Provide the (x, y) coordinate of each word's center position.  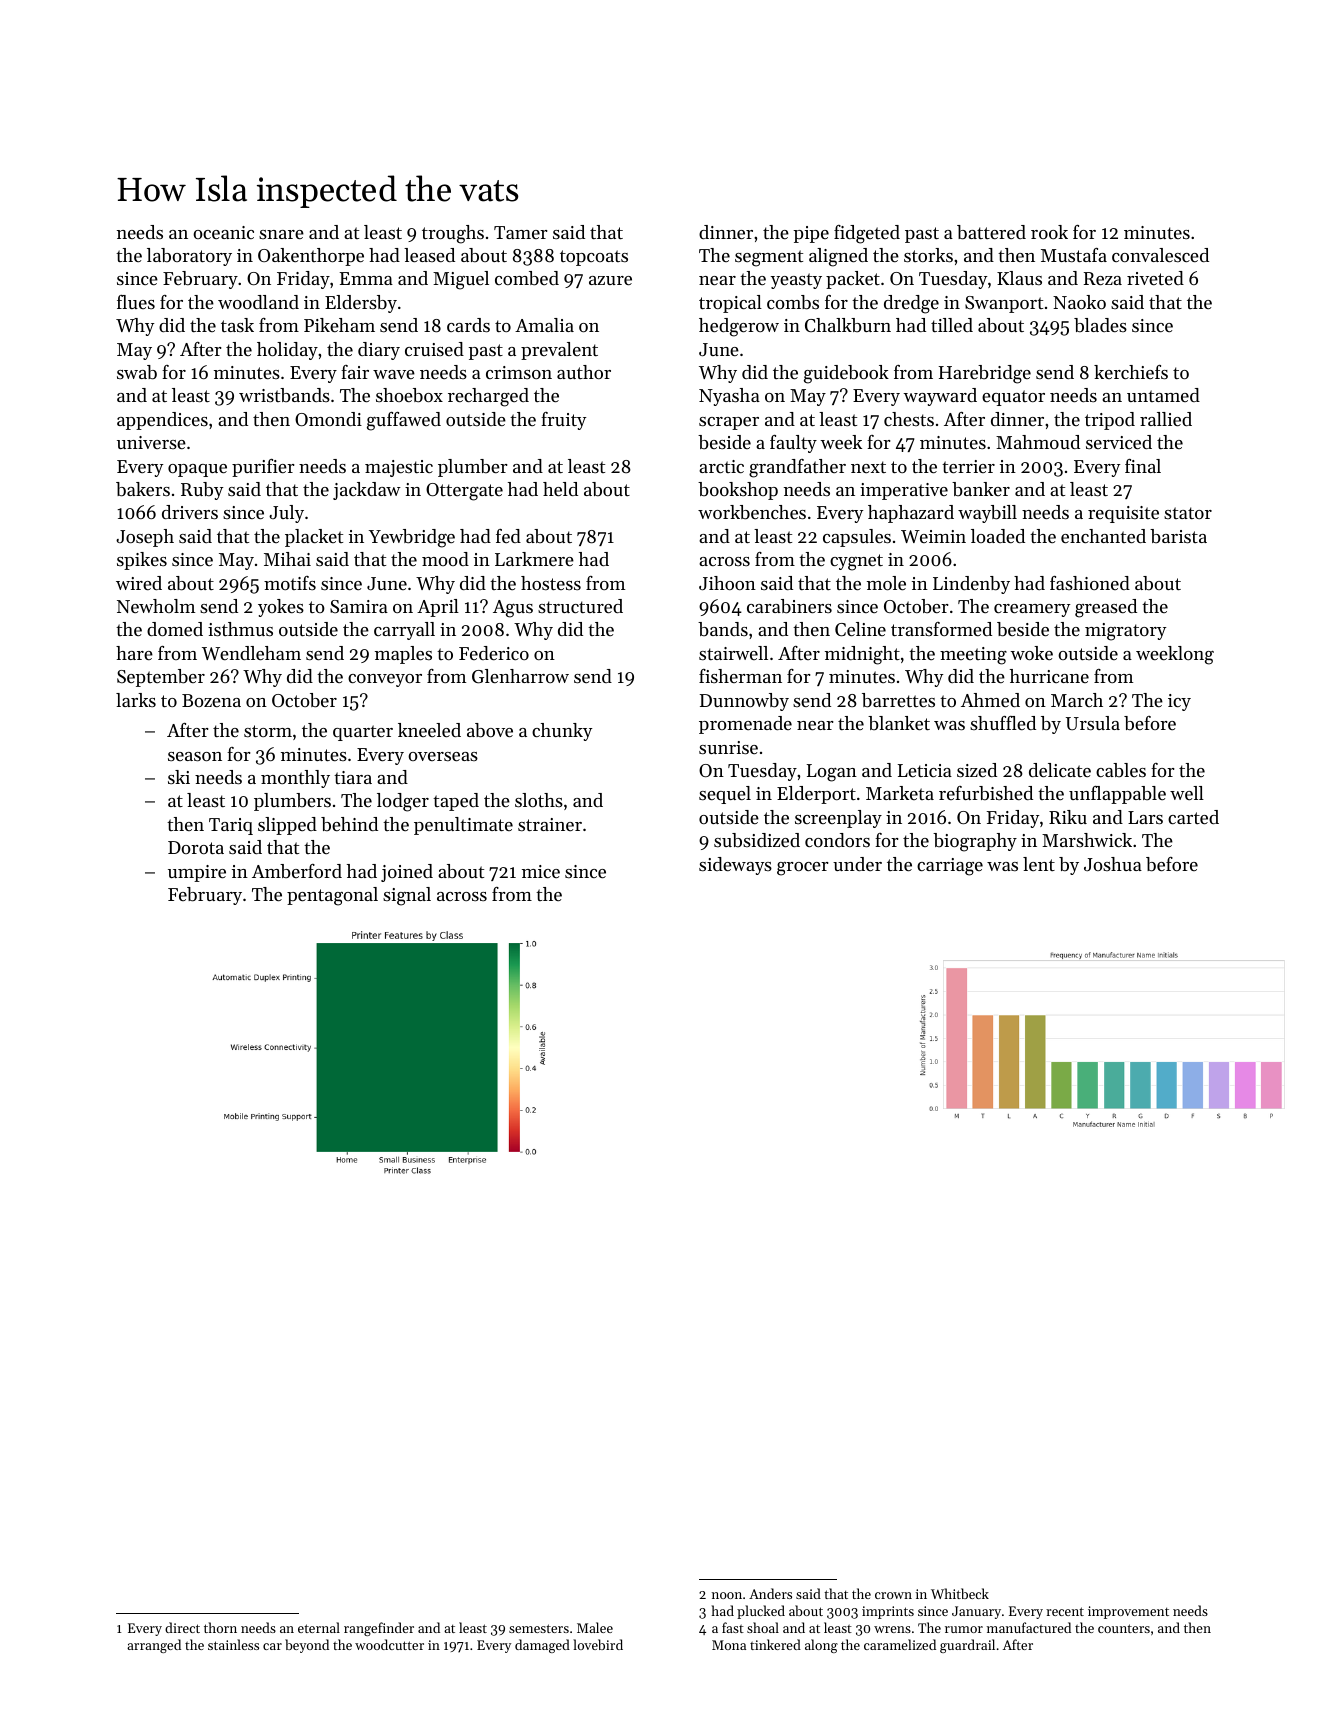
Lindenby (971, 585)
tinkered (775, 1644)
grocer (803, 869)
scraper (729, 423)
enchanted (1103, 536)
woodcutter (389, 1644)
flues (136, 302)
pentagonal (332, 896)
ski (179, 777)
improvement (1128, 1612)
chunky (562, 732)
